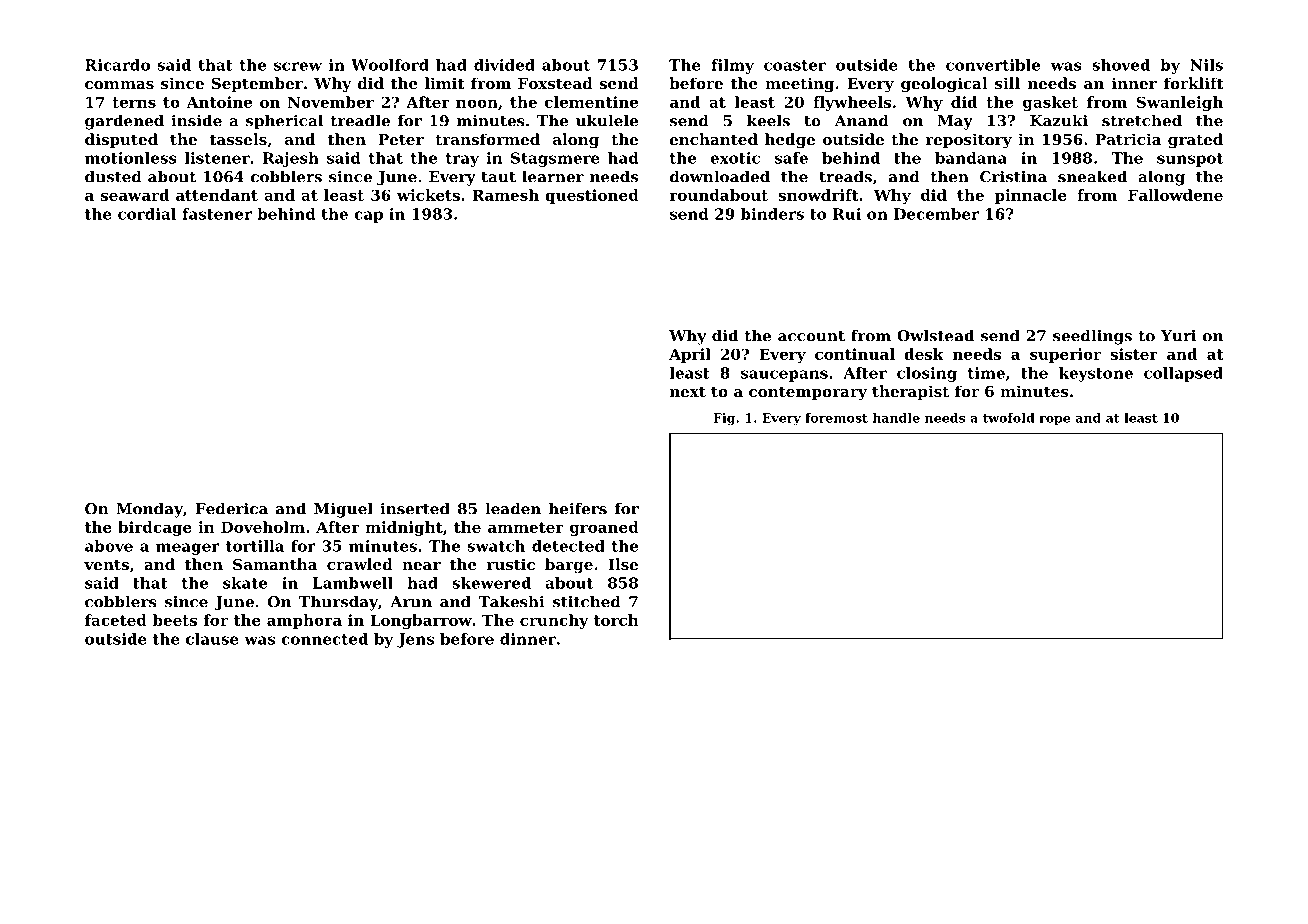  Describe the element at coordinates (298, 66) in the screenshot. I see `screw` at that location.
